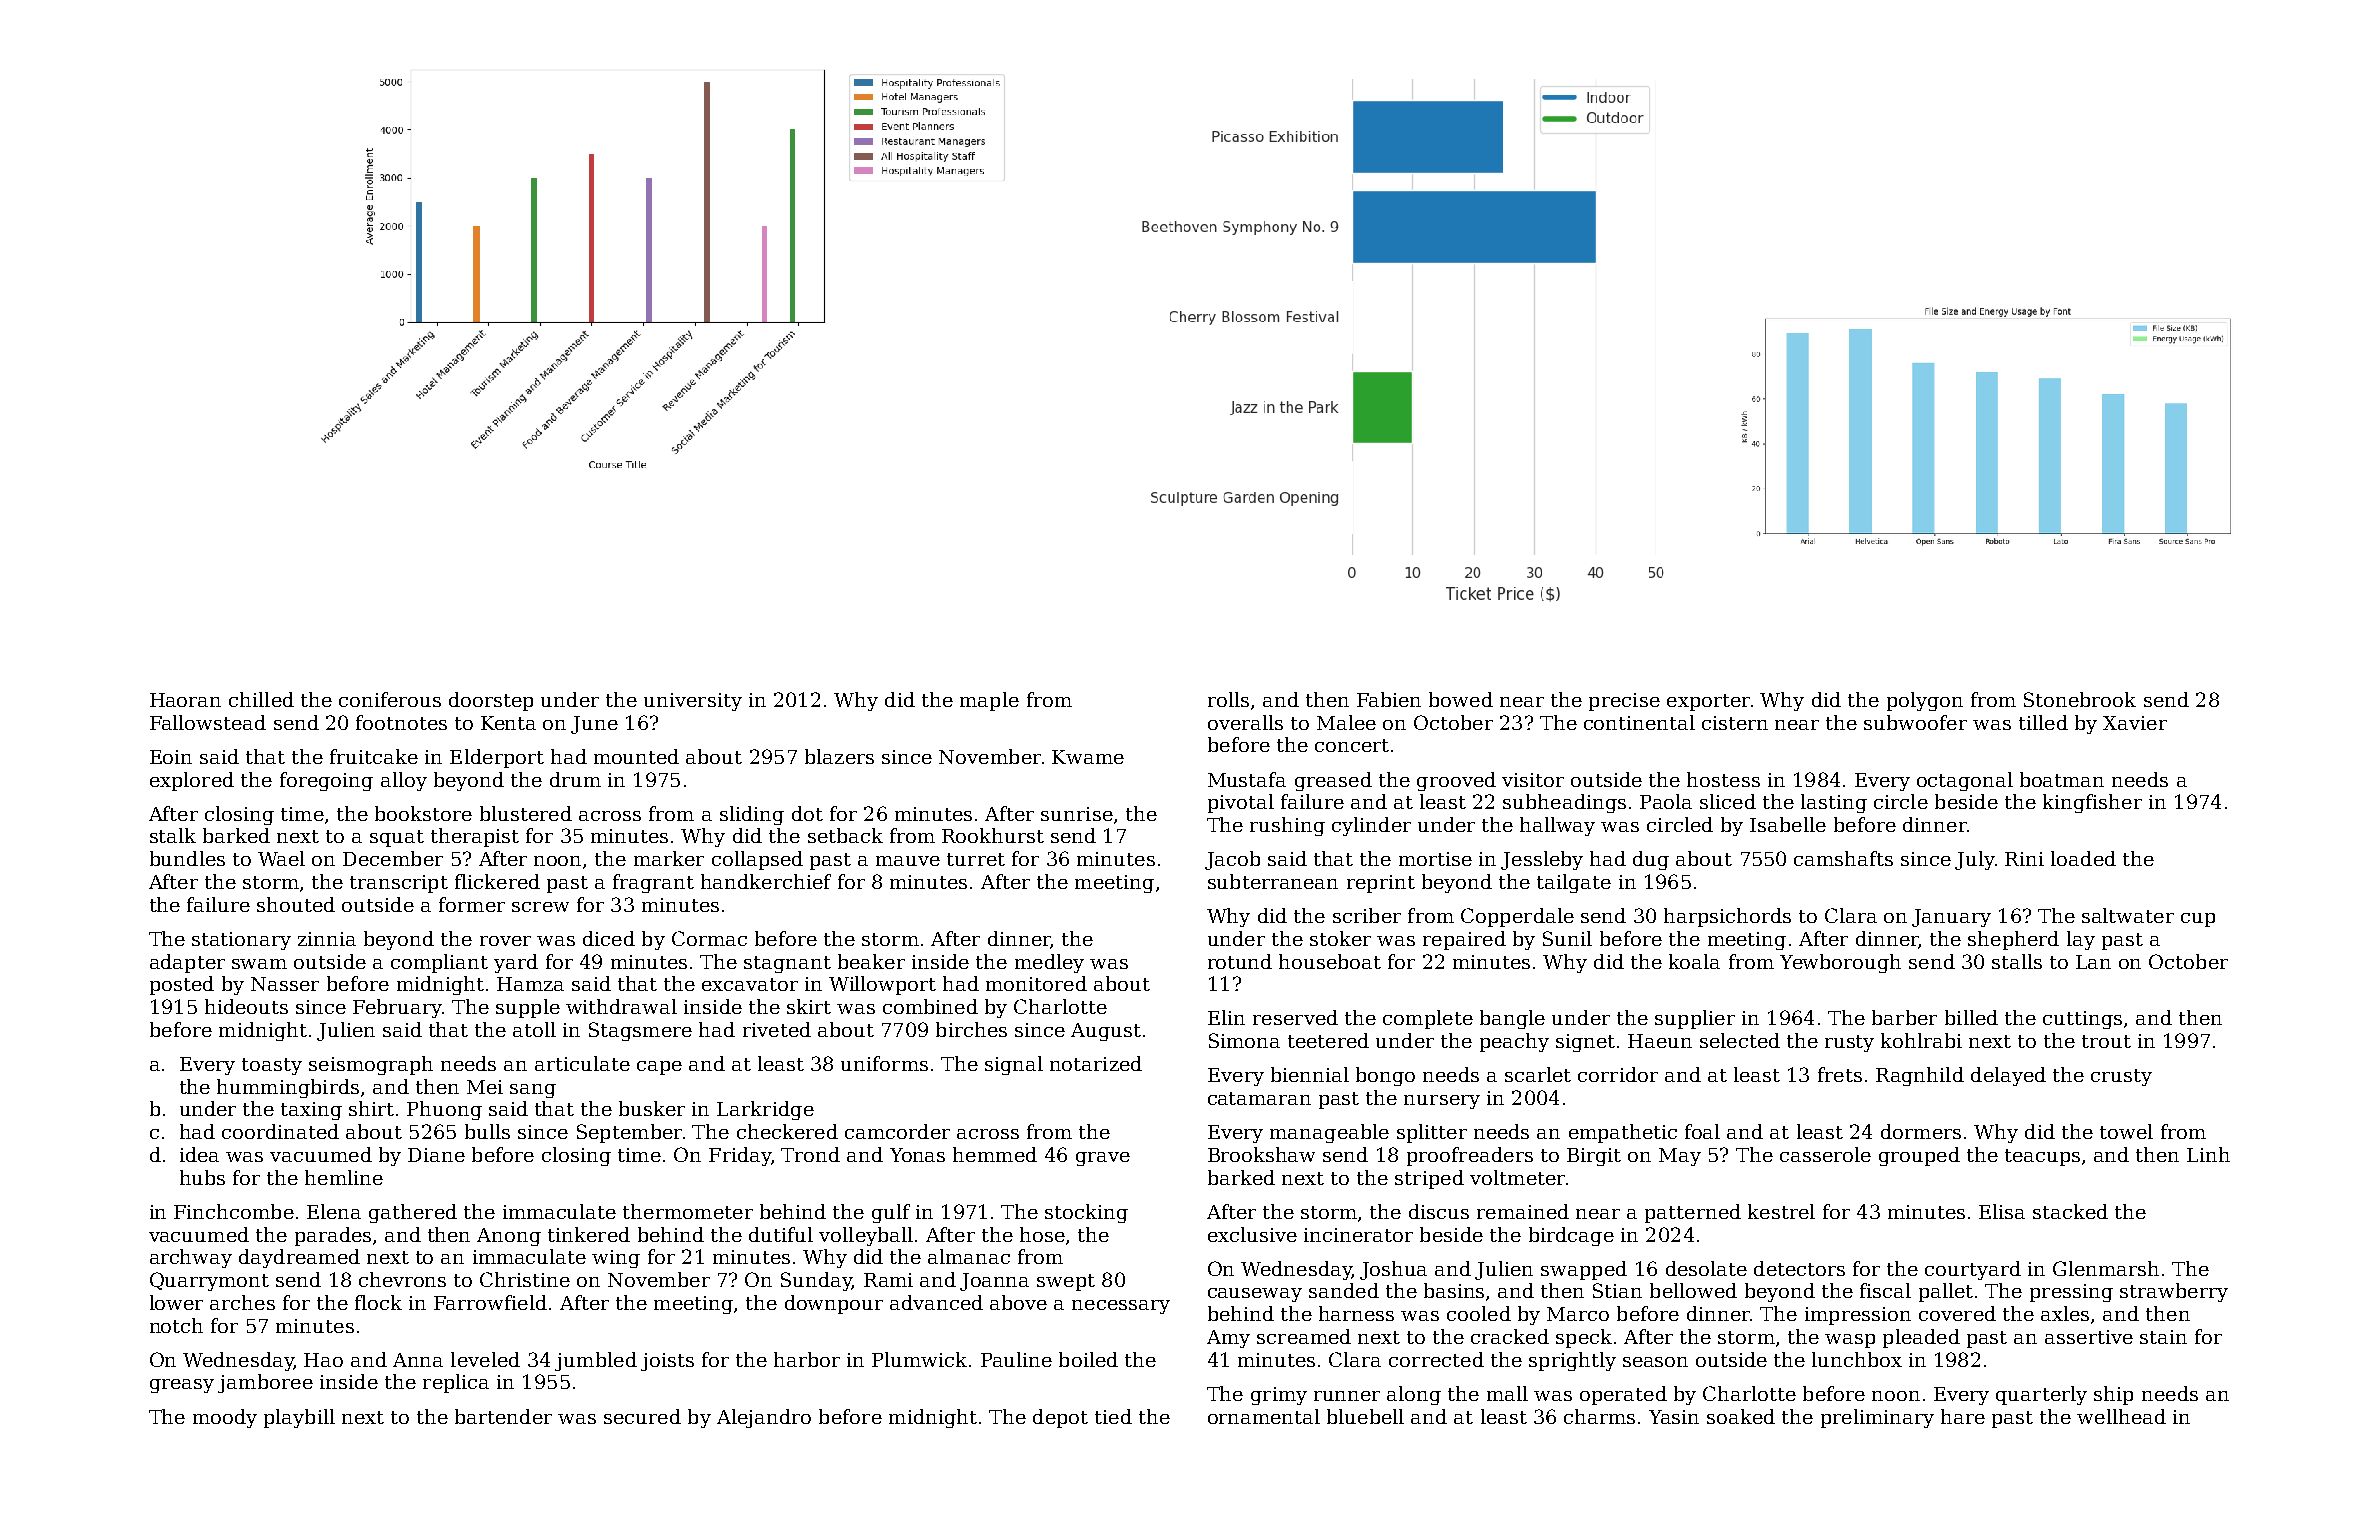 This image has width=2380, height=1540. I want to click on Yewborough, so click(1840, 963).
